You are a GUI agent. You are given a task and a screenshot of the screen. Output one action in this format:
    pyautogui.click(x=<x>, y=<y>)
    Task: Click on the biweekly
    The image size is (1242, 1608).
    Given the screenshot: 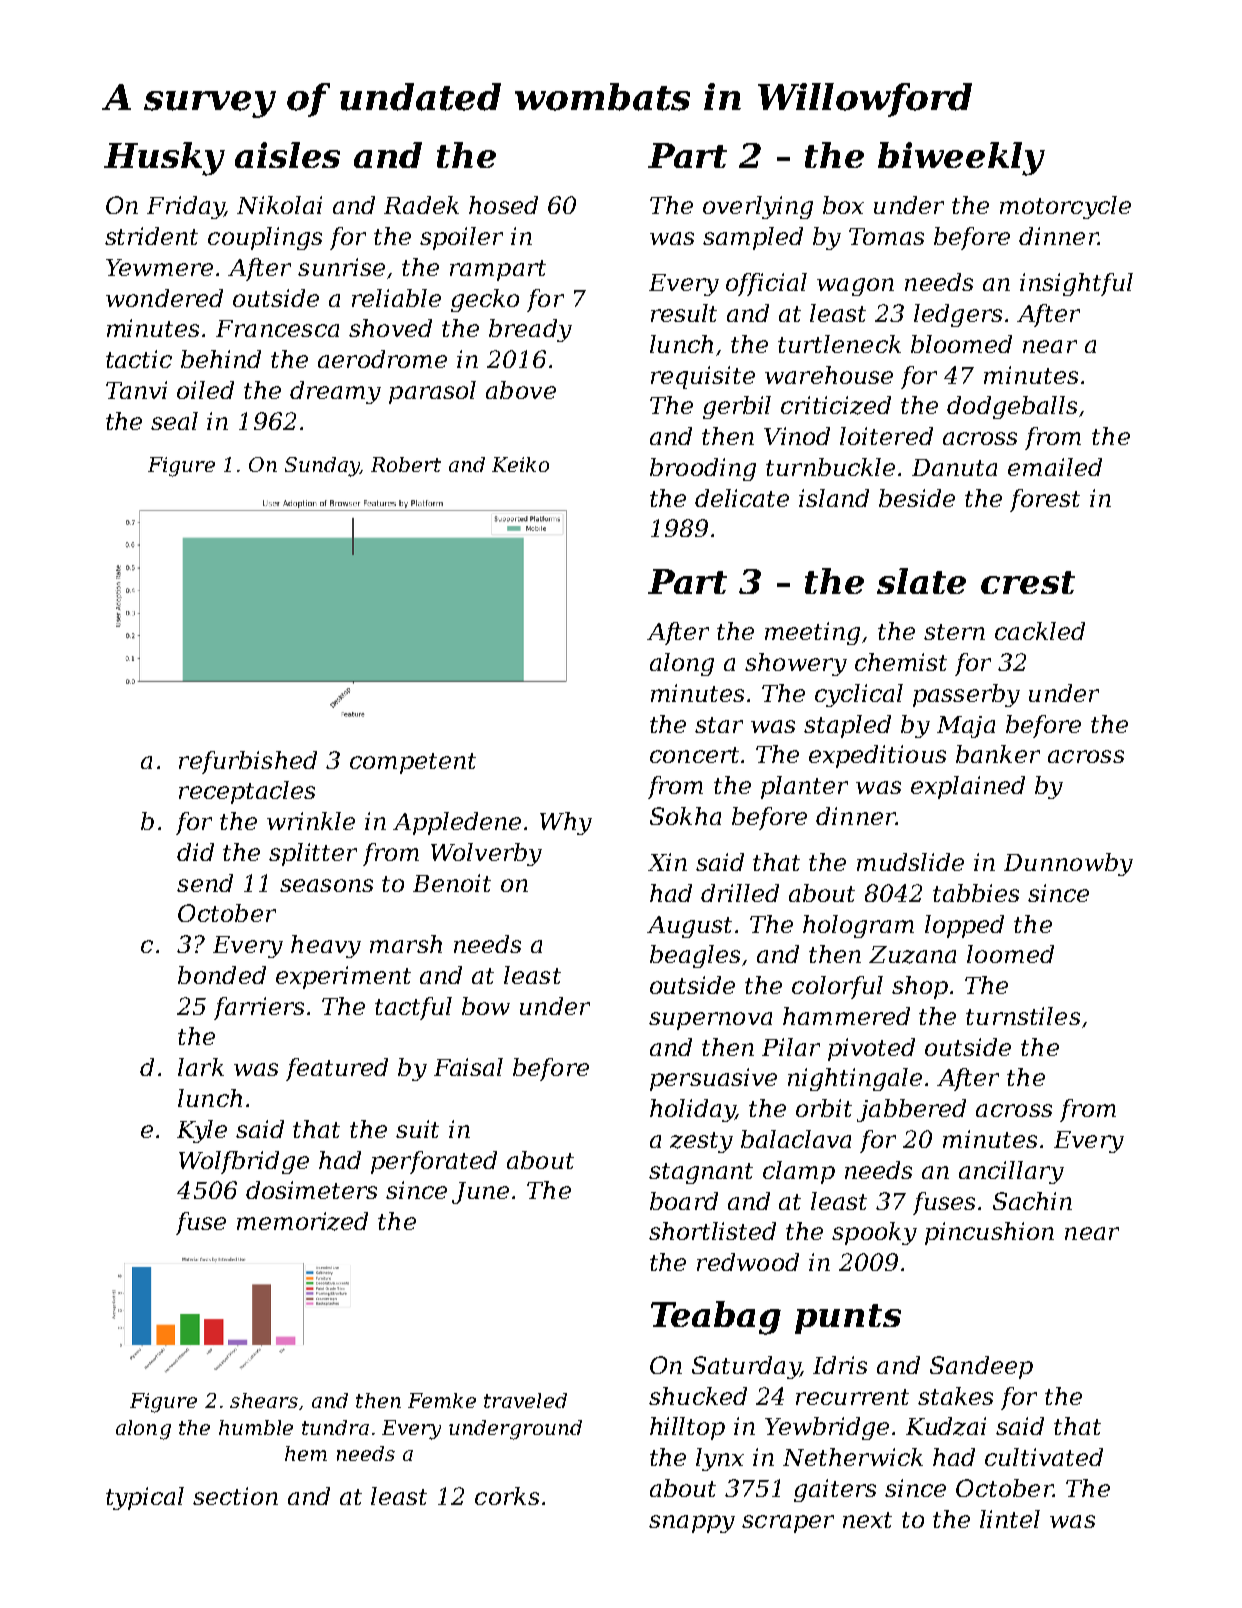 What is the action you would take?
    pyautogui.click(x=961, y=159)
